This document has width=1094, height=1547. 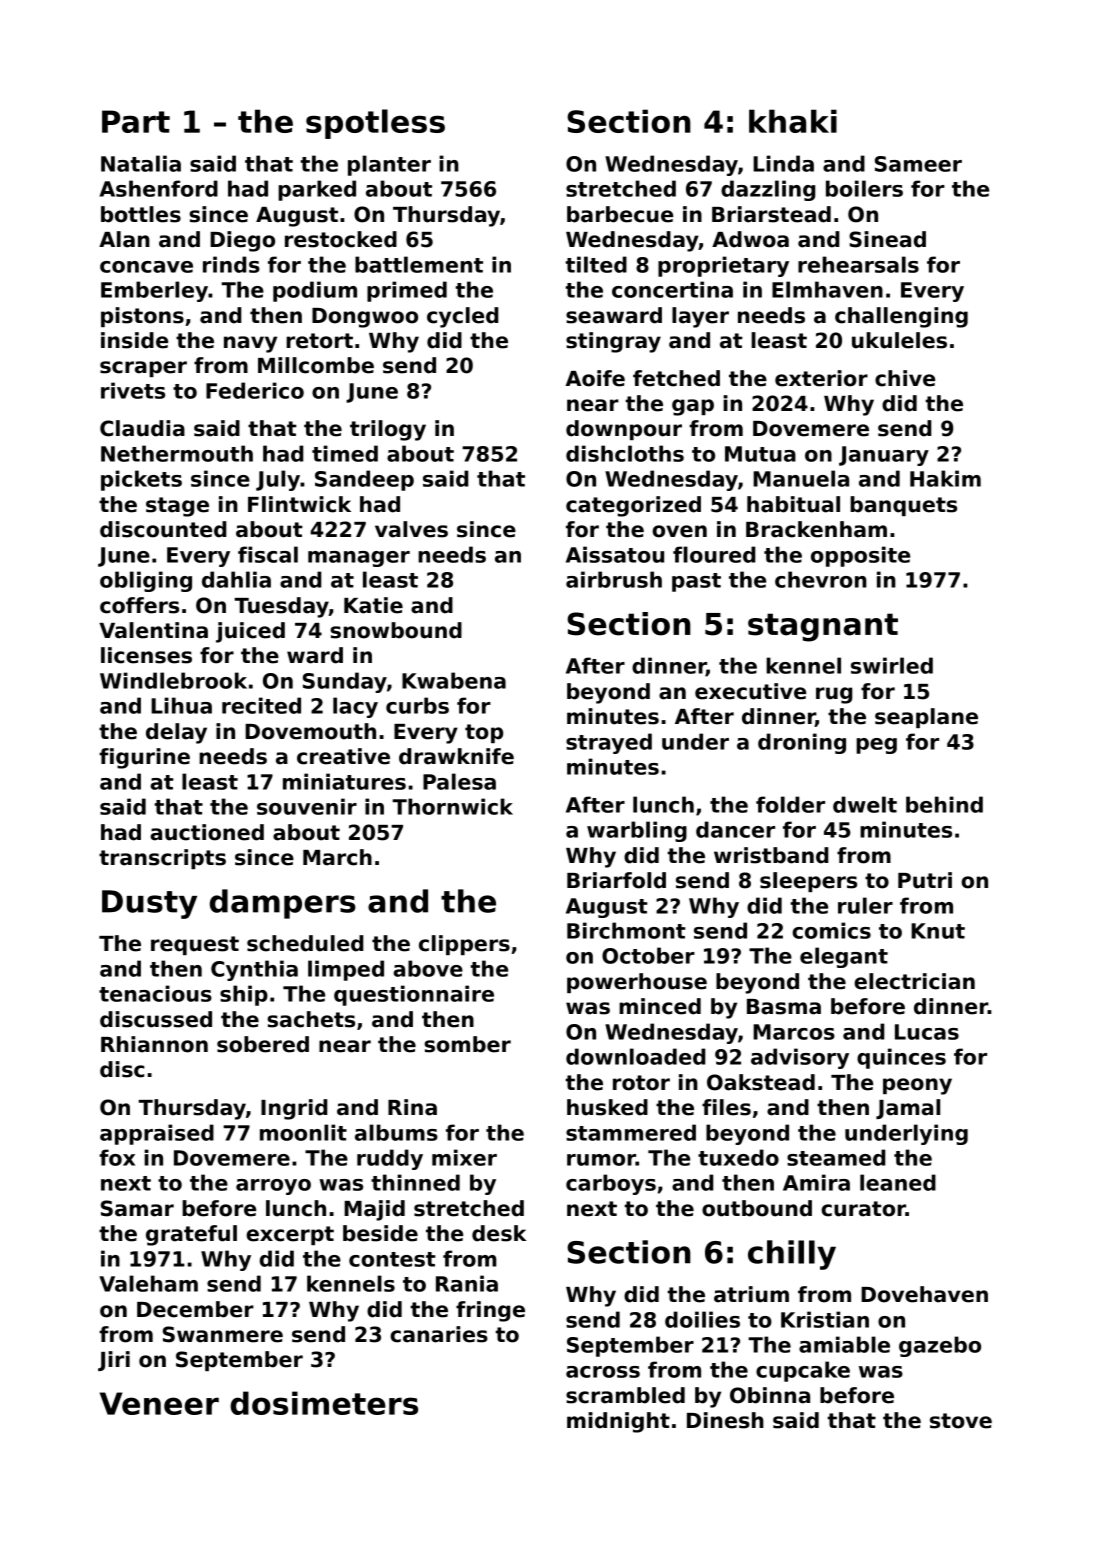 I want to click on recited, so click(x=261, y=705).
